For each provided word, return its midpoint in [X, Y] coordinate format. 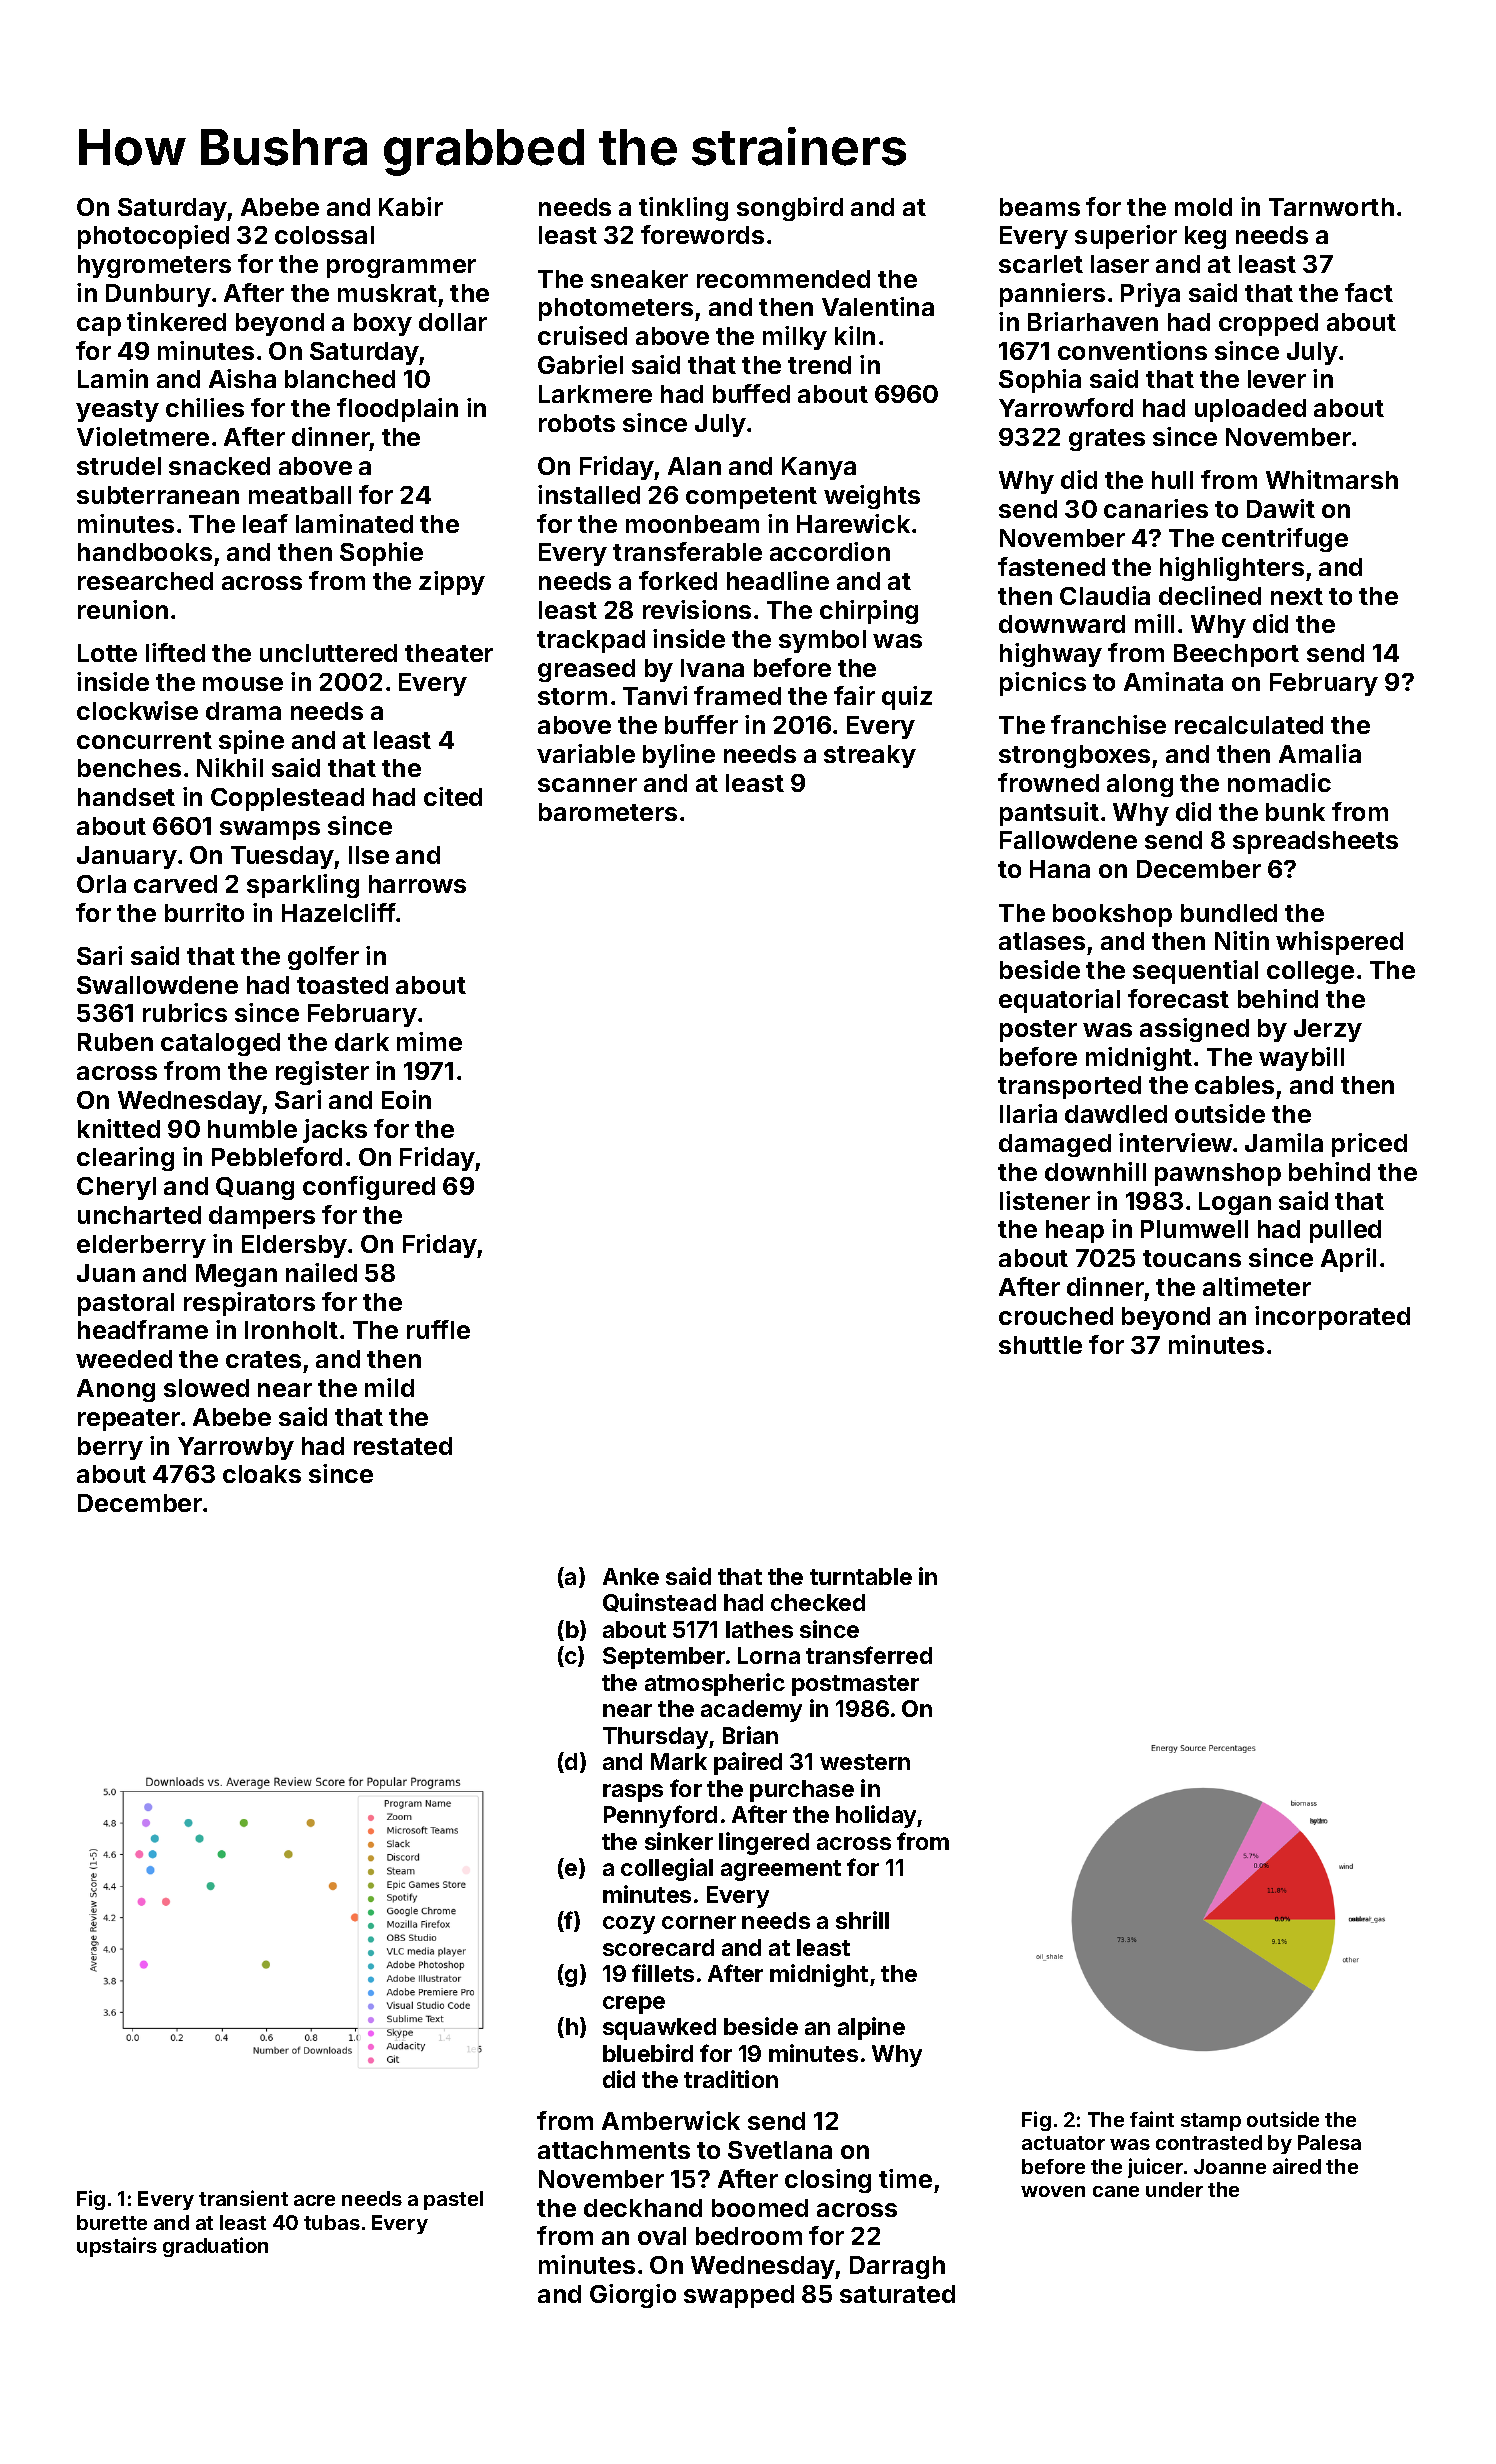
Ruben [115, 1042]
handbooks [145, 552]
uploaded [1250, 410]
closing [828, 2181]
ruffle [438, 1329]
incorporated [1332, 1318]
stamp [1211, 2122]
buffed [751, 393]
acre [314, 2200]
